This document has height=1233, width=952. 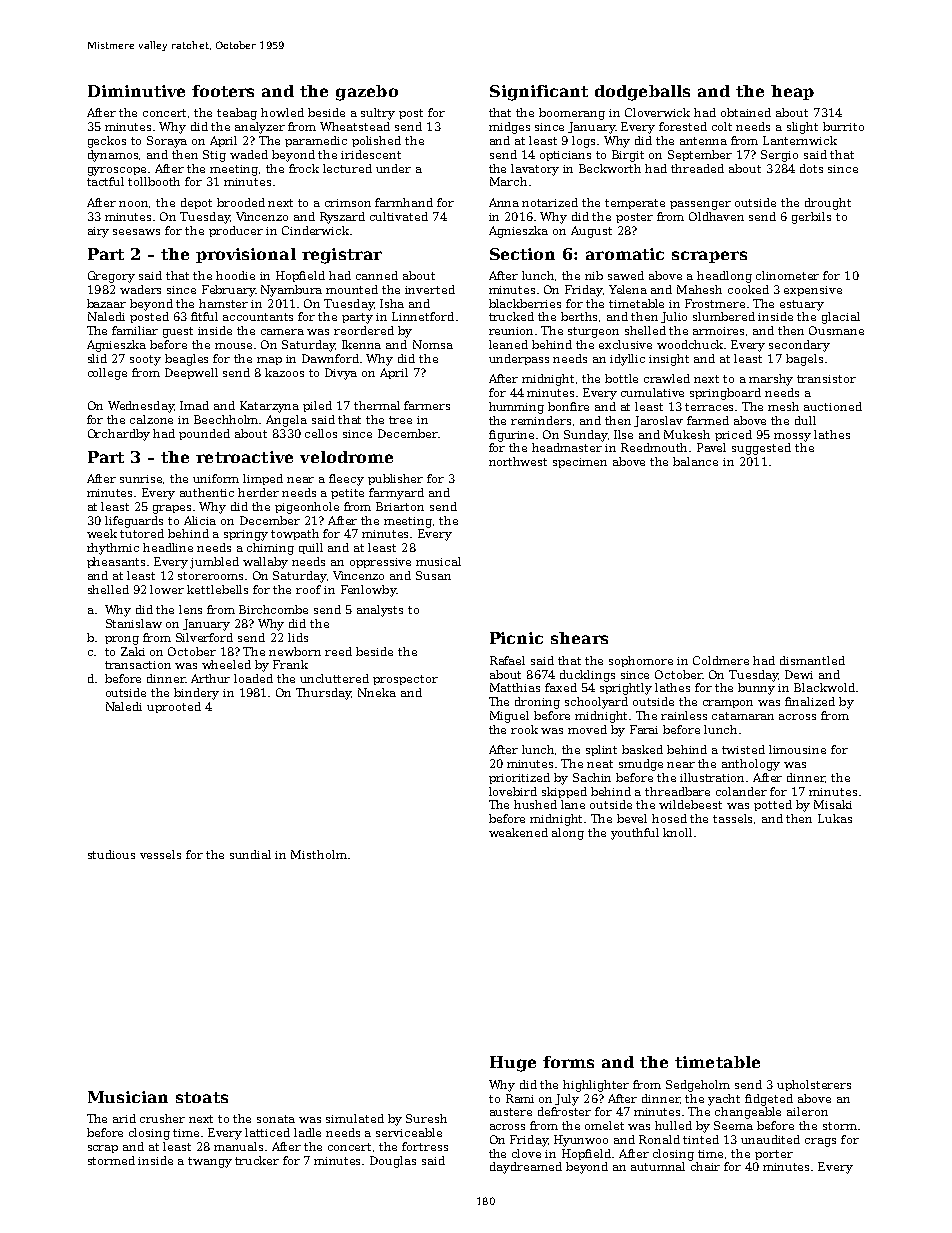 I want to click on austere, so click(x=511, y=1112).
